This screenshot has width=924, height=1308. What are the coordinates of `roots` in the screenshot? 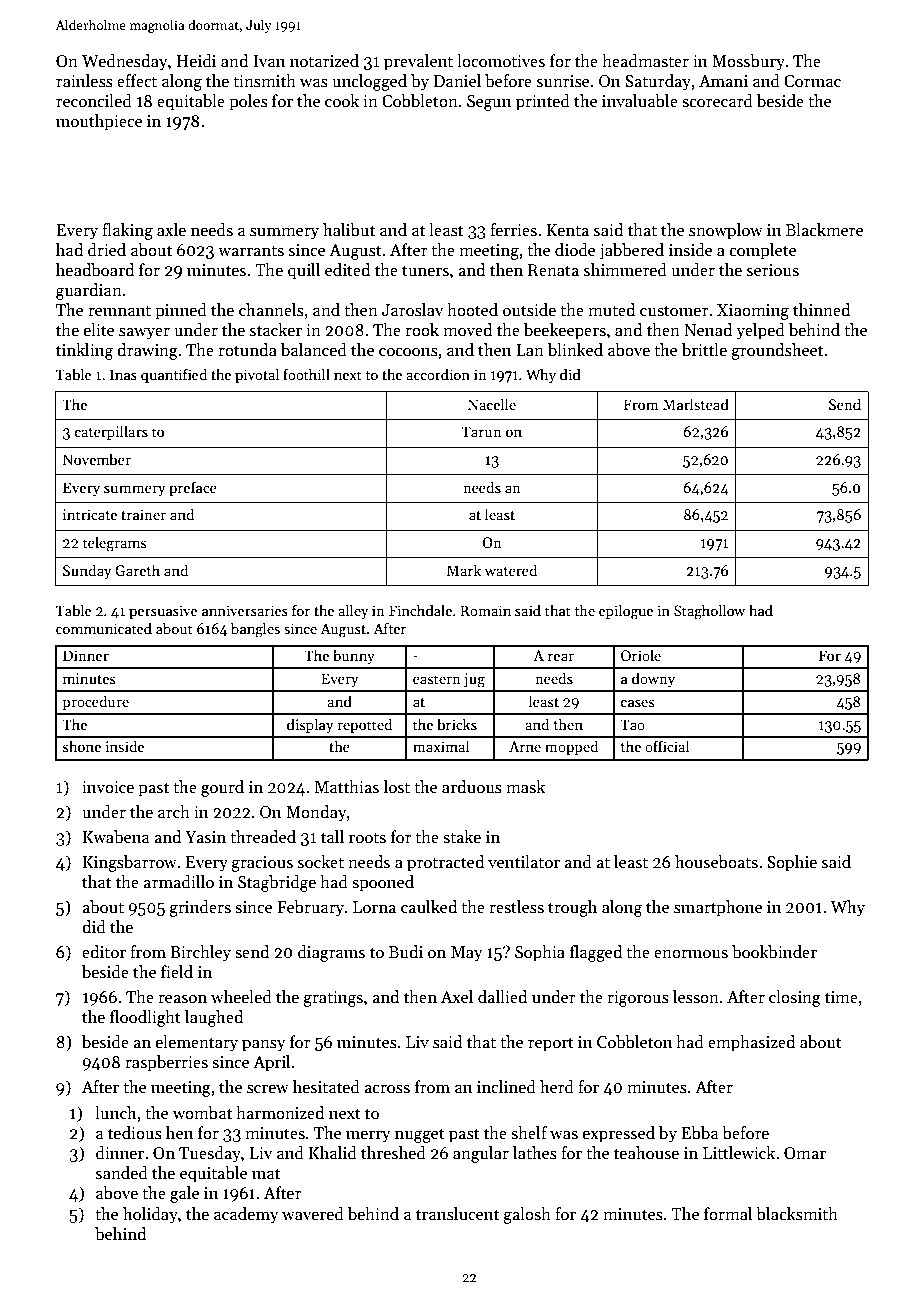 It's located at (367, 838).
